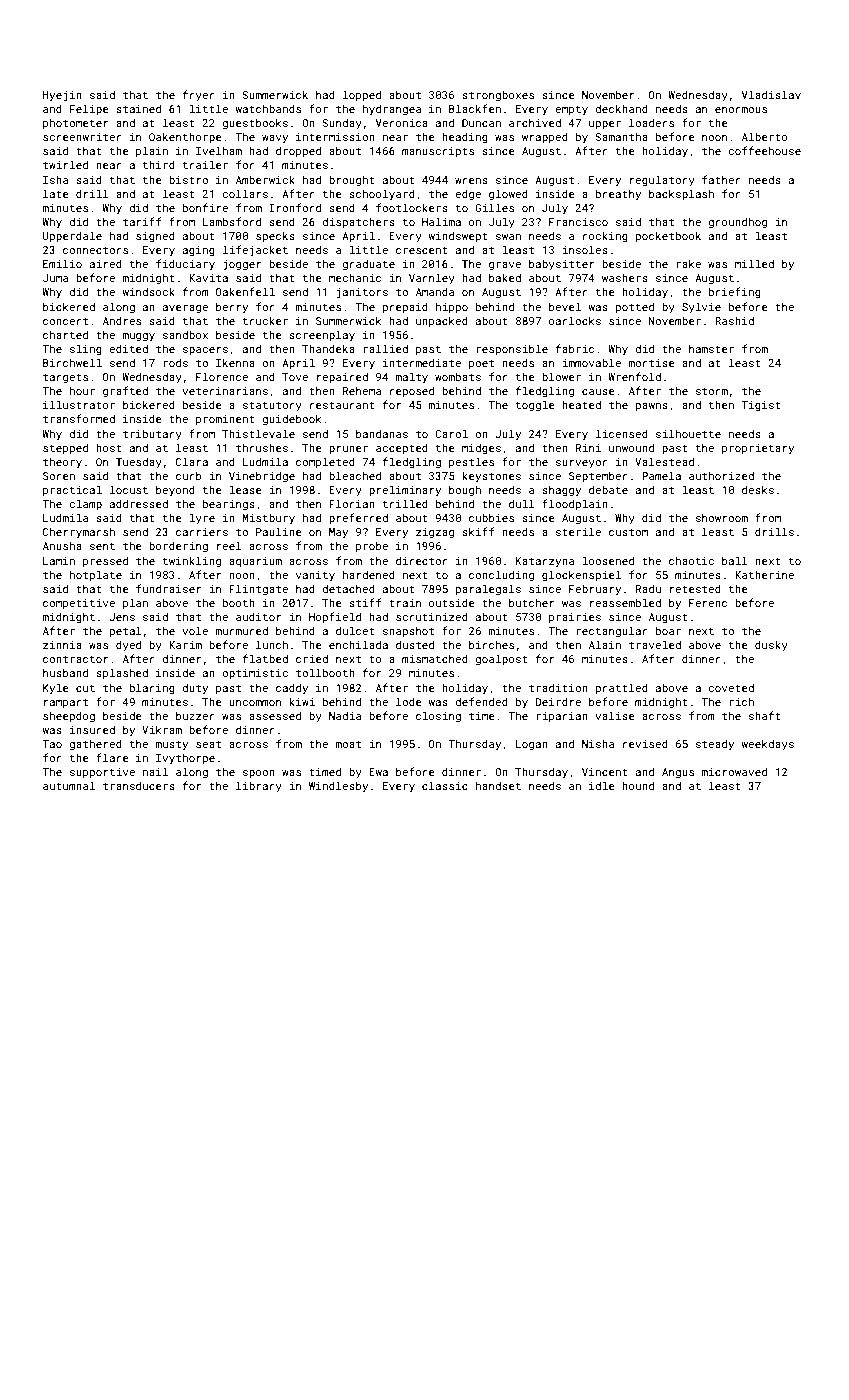  Describe the element at coordinates (621, 108) in the image. I see `deckhand` at that location.
